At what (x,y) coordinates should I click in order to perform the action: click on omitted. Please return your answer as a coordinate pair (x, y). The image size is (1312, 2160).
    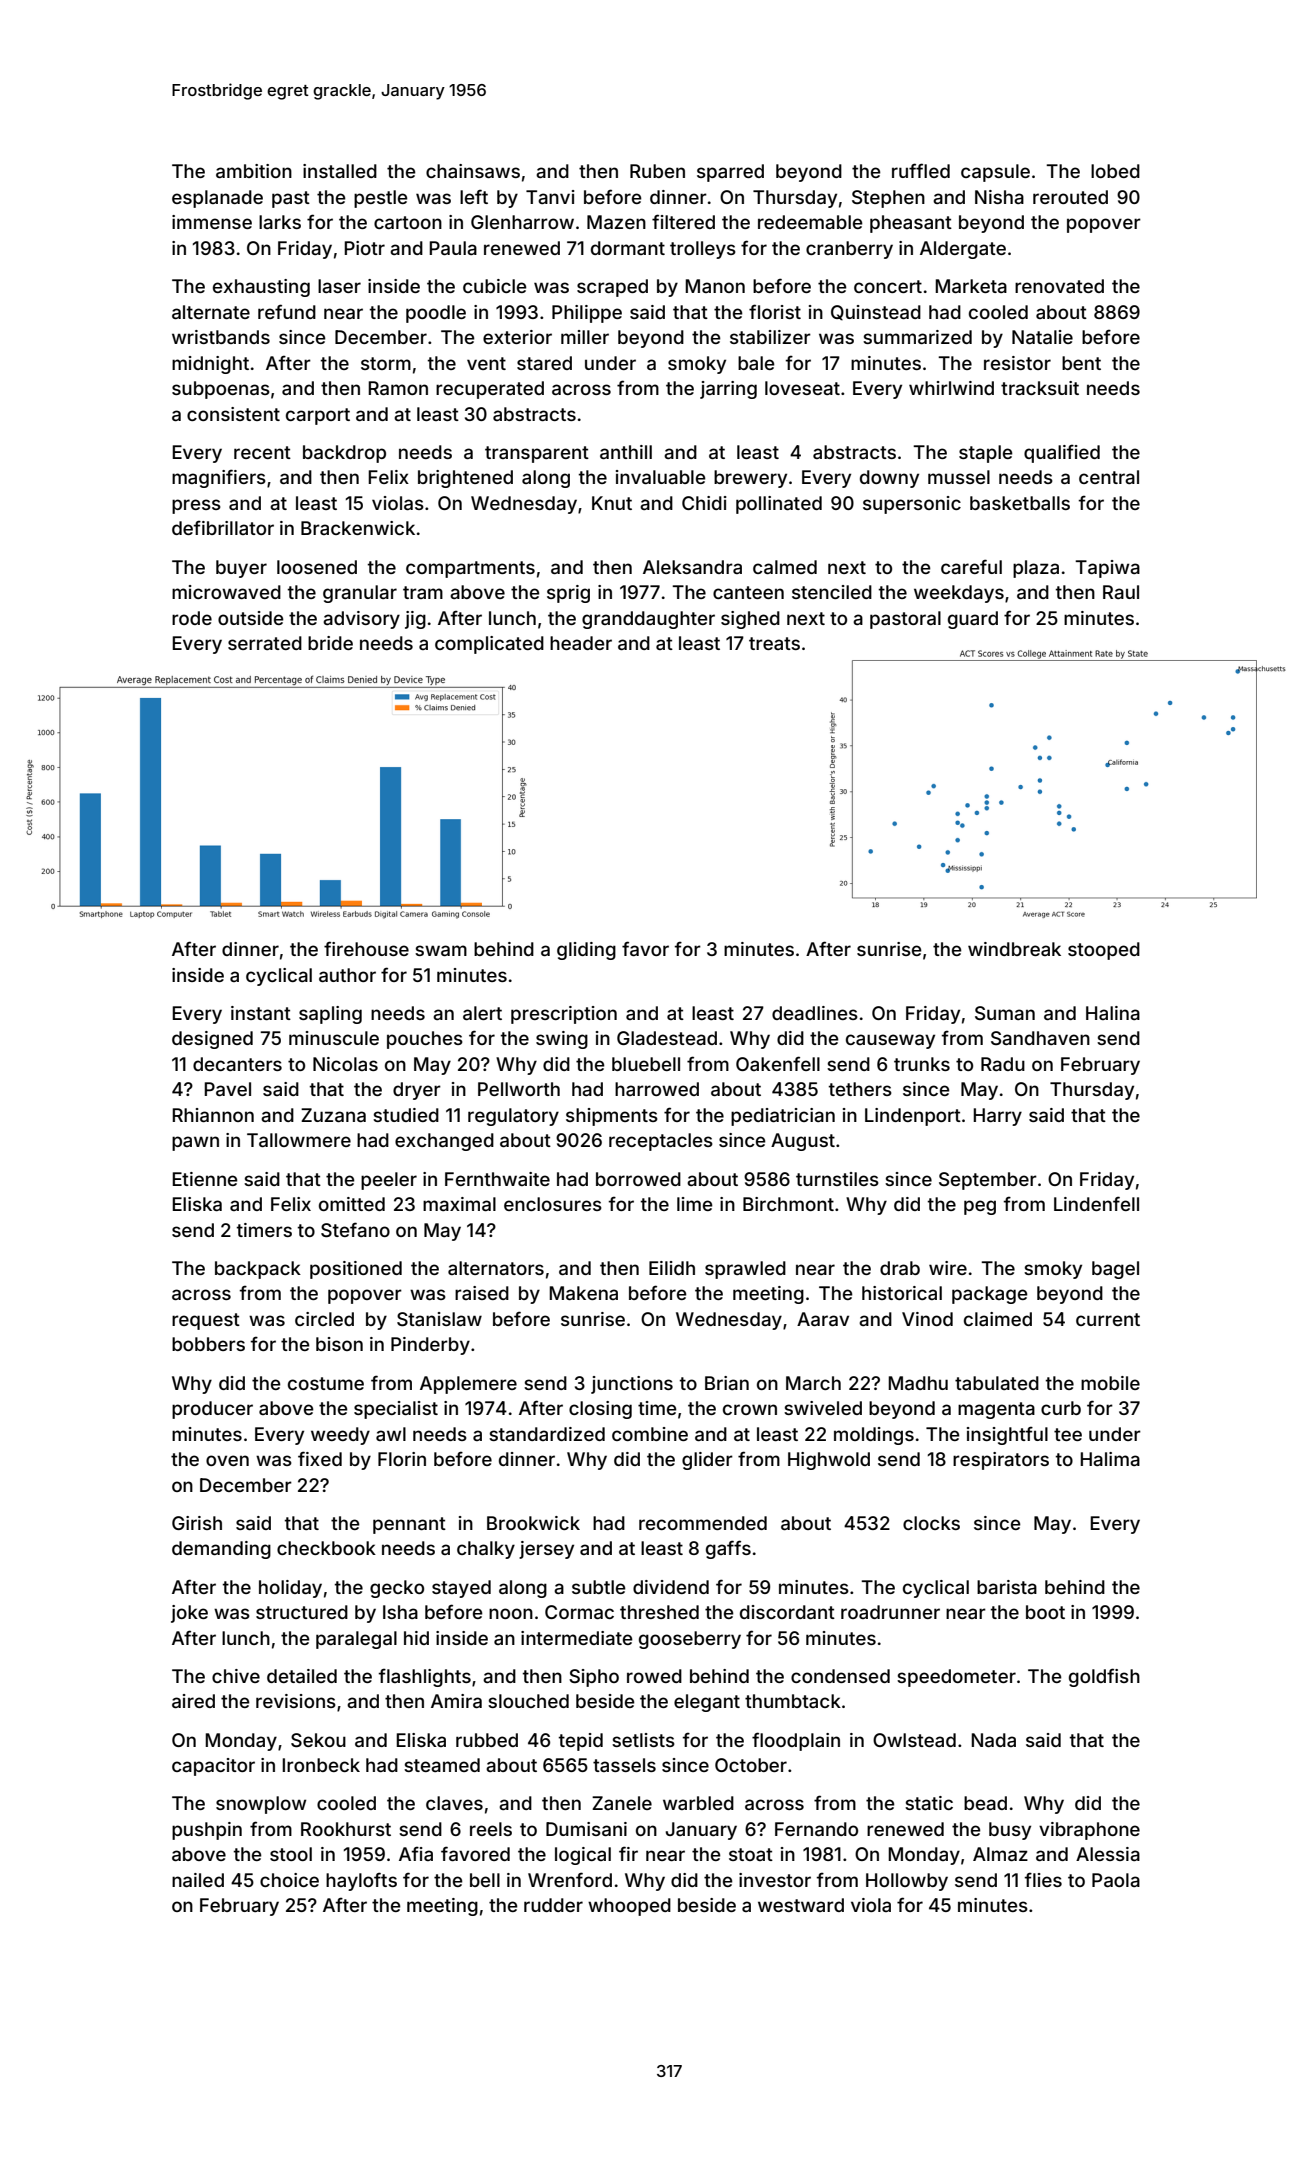
    Looking at the image, I should click on (352, 1204).
